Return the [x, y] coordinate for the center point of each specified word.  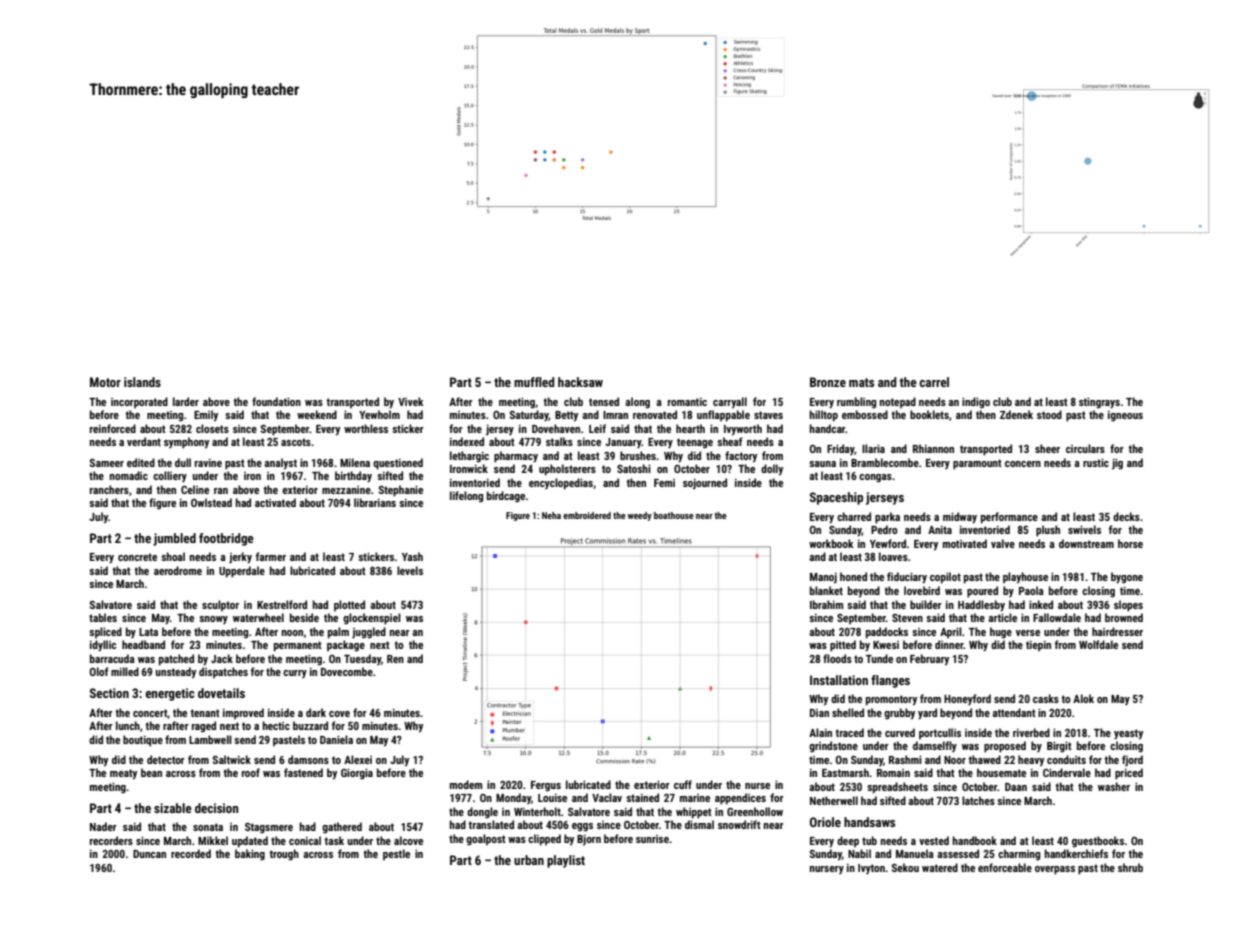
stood [1049, 414]
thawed [984, 759]
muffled [534, 382]
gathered [342, 828]
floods [837, 658]
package [346, 646]
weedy [640, 516]
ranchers [109, 489]
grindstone [833, 747]
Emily [206, 416]
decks [1126, 516]
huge [1001, 633]
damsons [308, 759]
